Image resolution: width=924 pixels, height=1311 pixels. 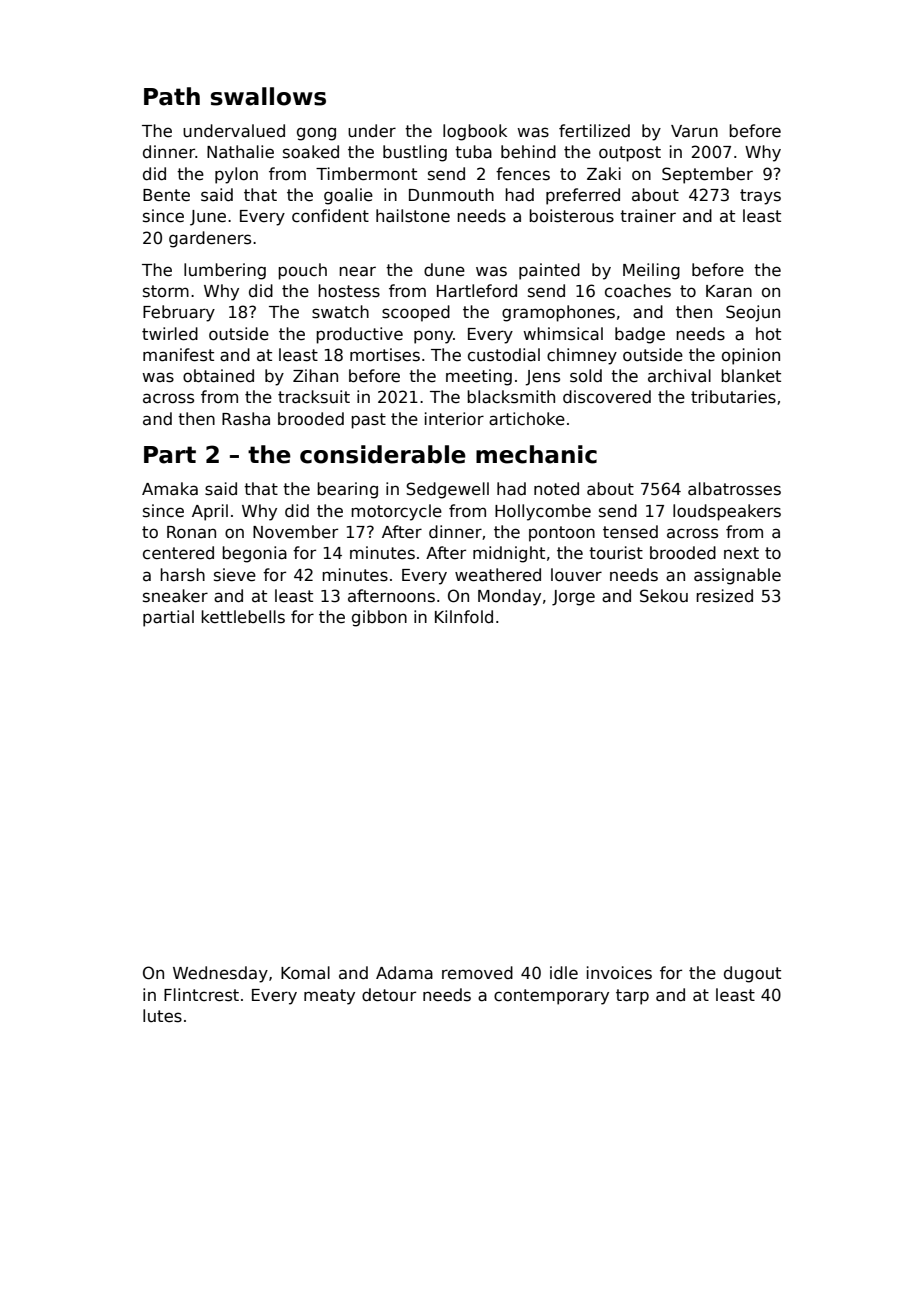 What do you see at coordinates (178, 553) in the image?
I see `centered` at bounding box center [178, 553].
